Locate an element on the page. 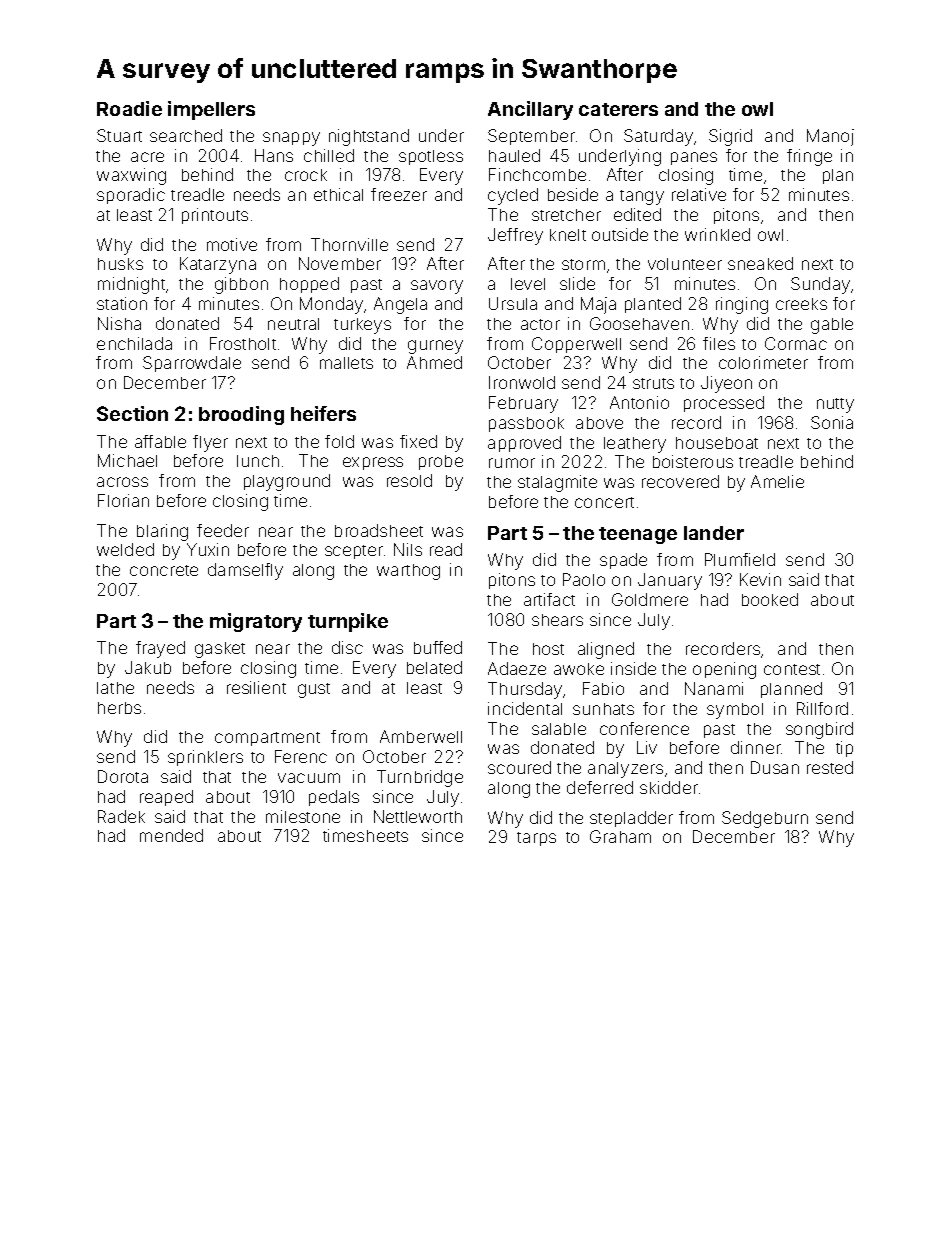  motive is located at coordinates (232, 244).
